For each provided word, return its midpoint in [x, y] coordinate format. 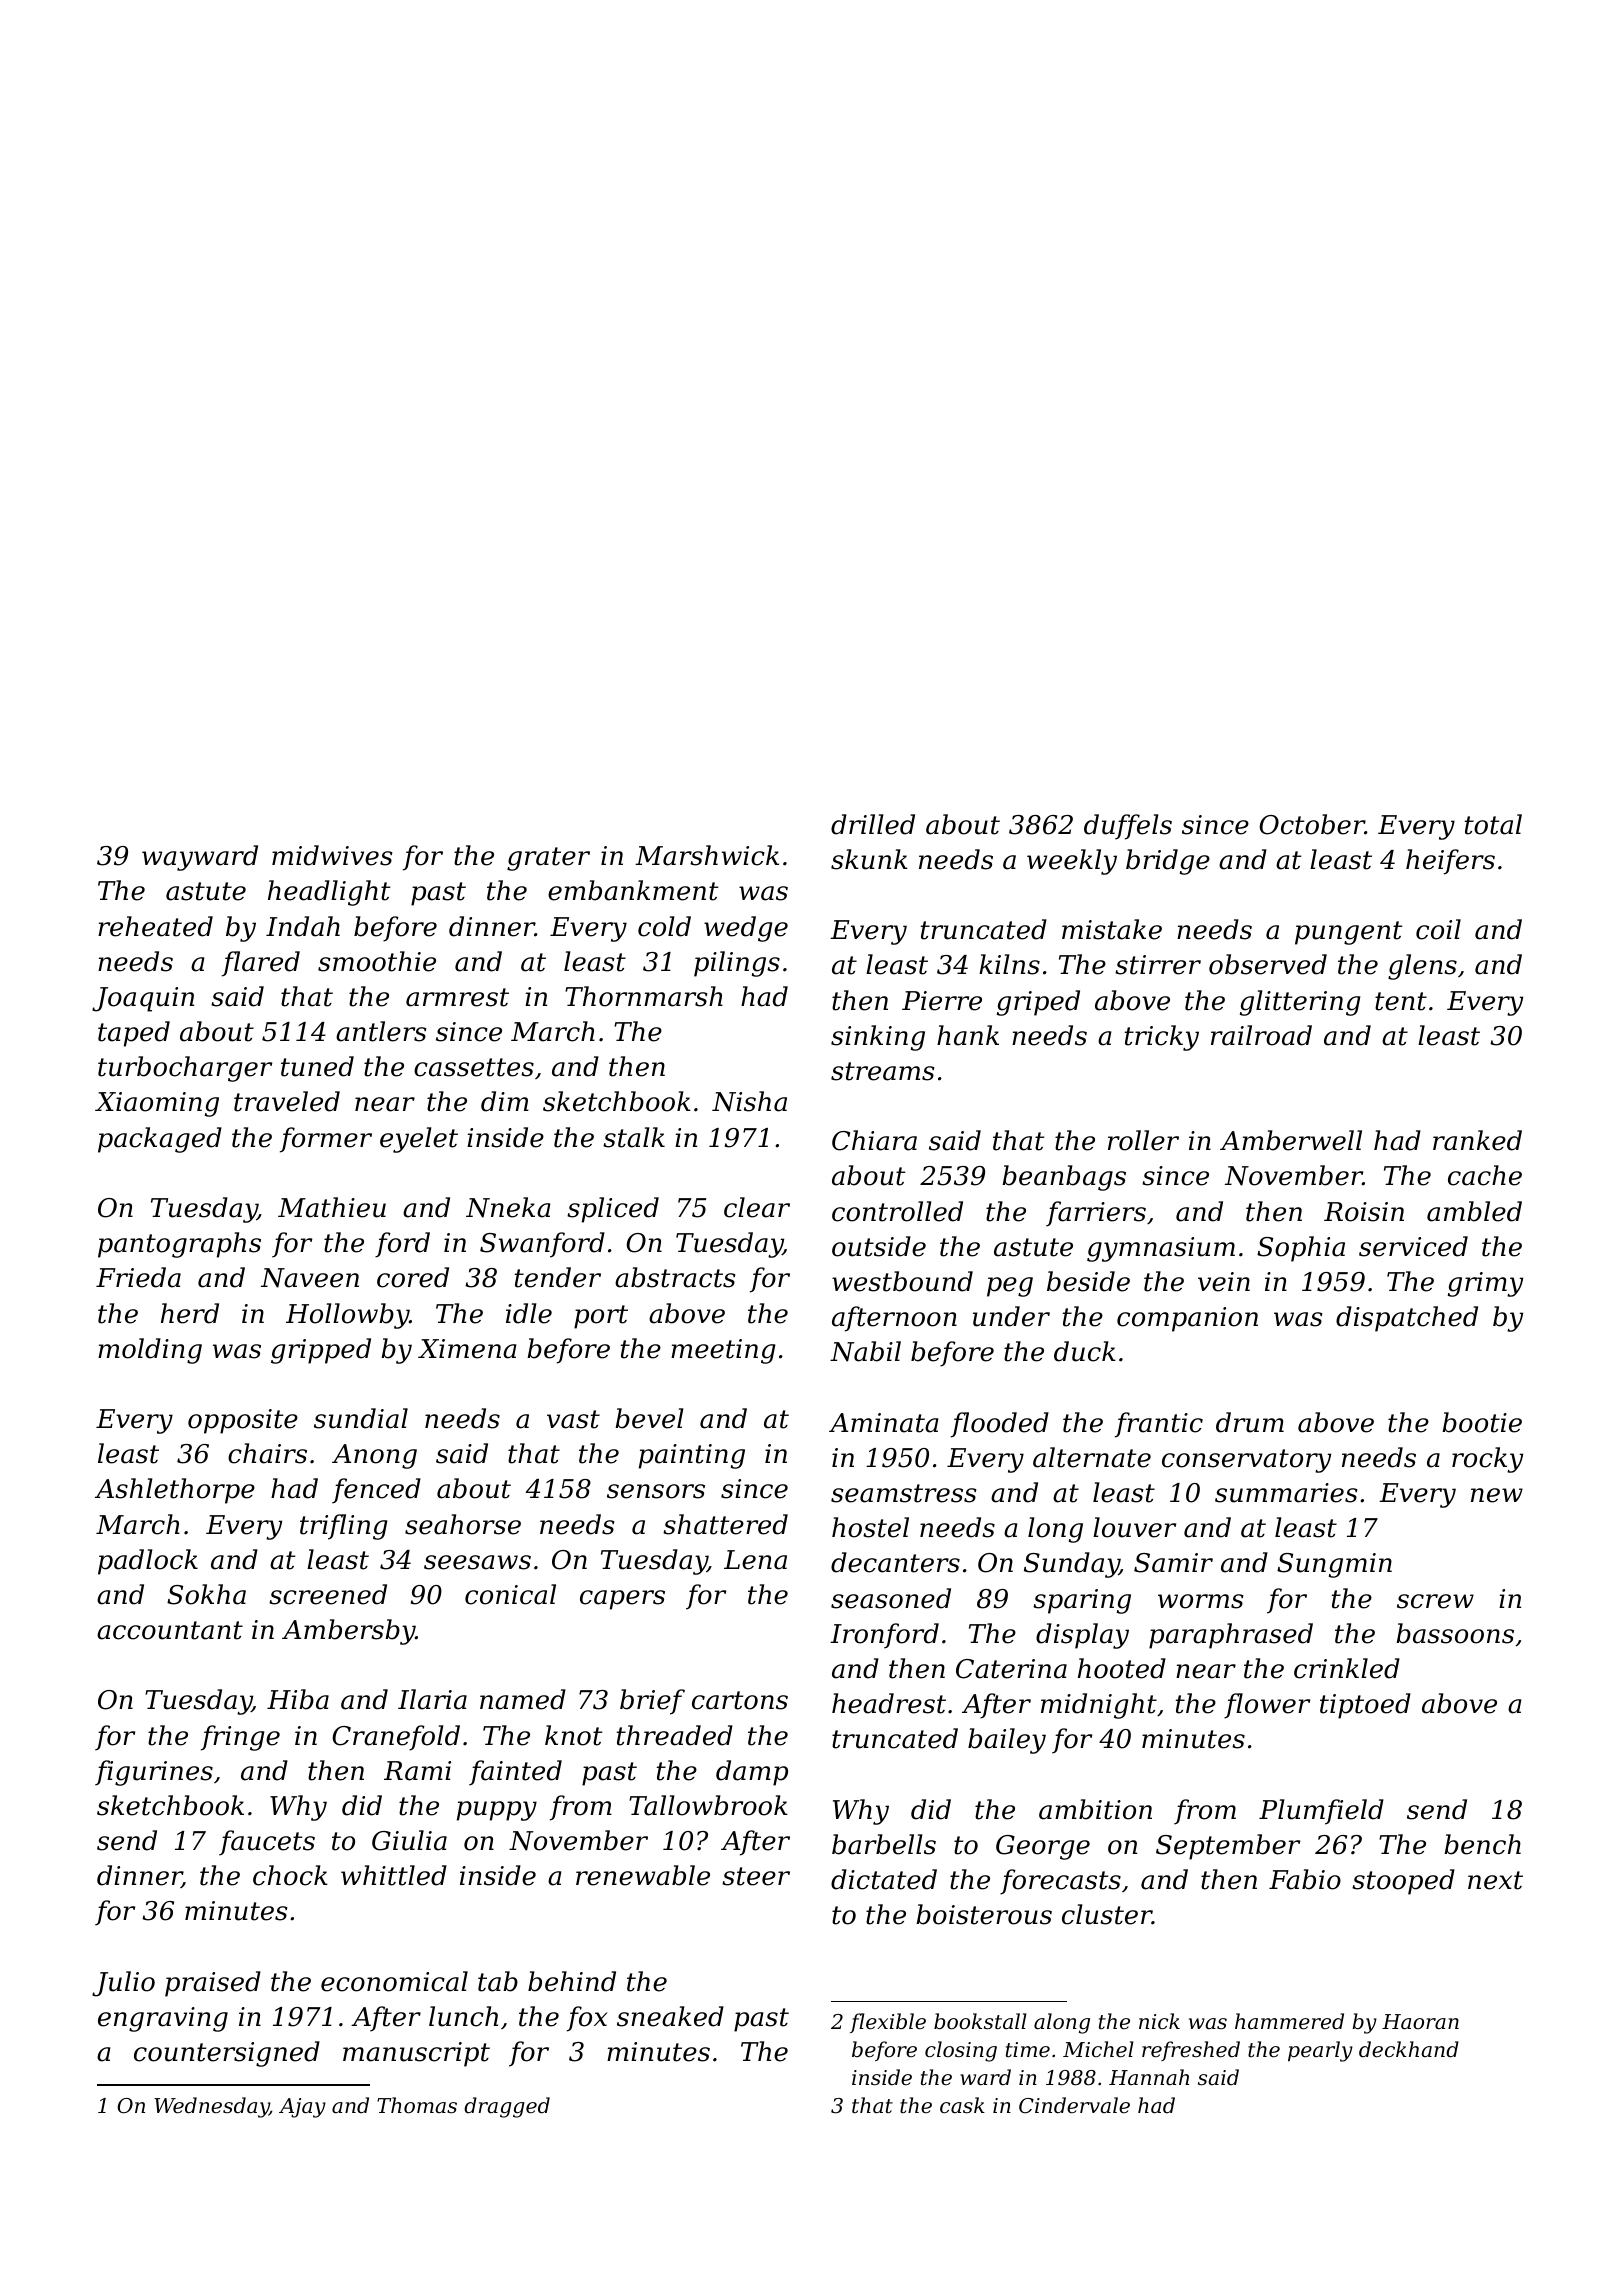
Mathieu [332, 1207]
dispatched [1407, 1319]
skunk [869, 859]
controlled [897, 1211]
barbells [884, 1844]
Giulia [409, 1840]
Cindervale [1074, 2105]
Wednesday [211, 2107]
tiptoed [1365, 1706]
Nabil [865, 1351]
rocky [1487, 1460]
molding [150, 1351]
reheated [155, 926]
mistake [1112, 929]
